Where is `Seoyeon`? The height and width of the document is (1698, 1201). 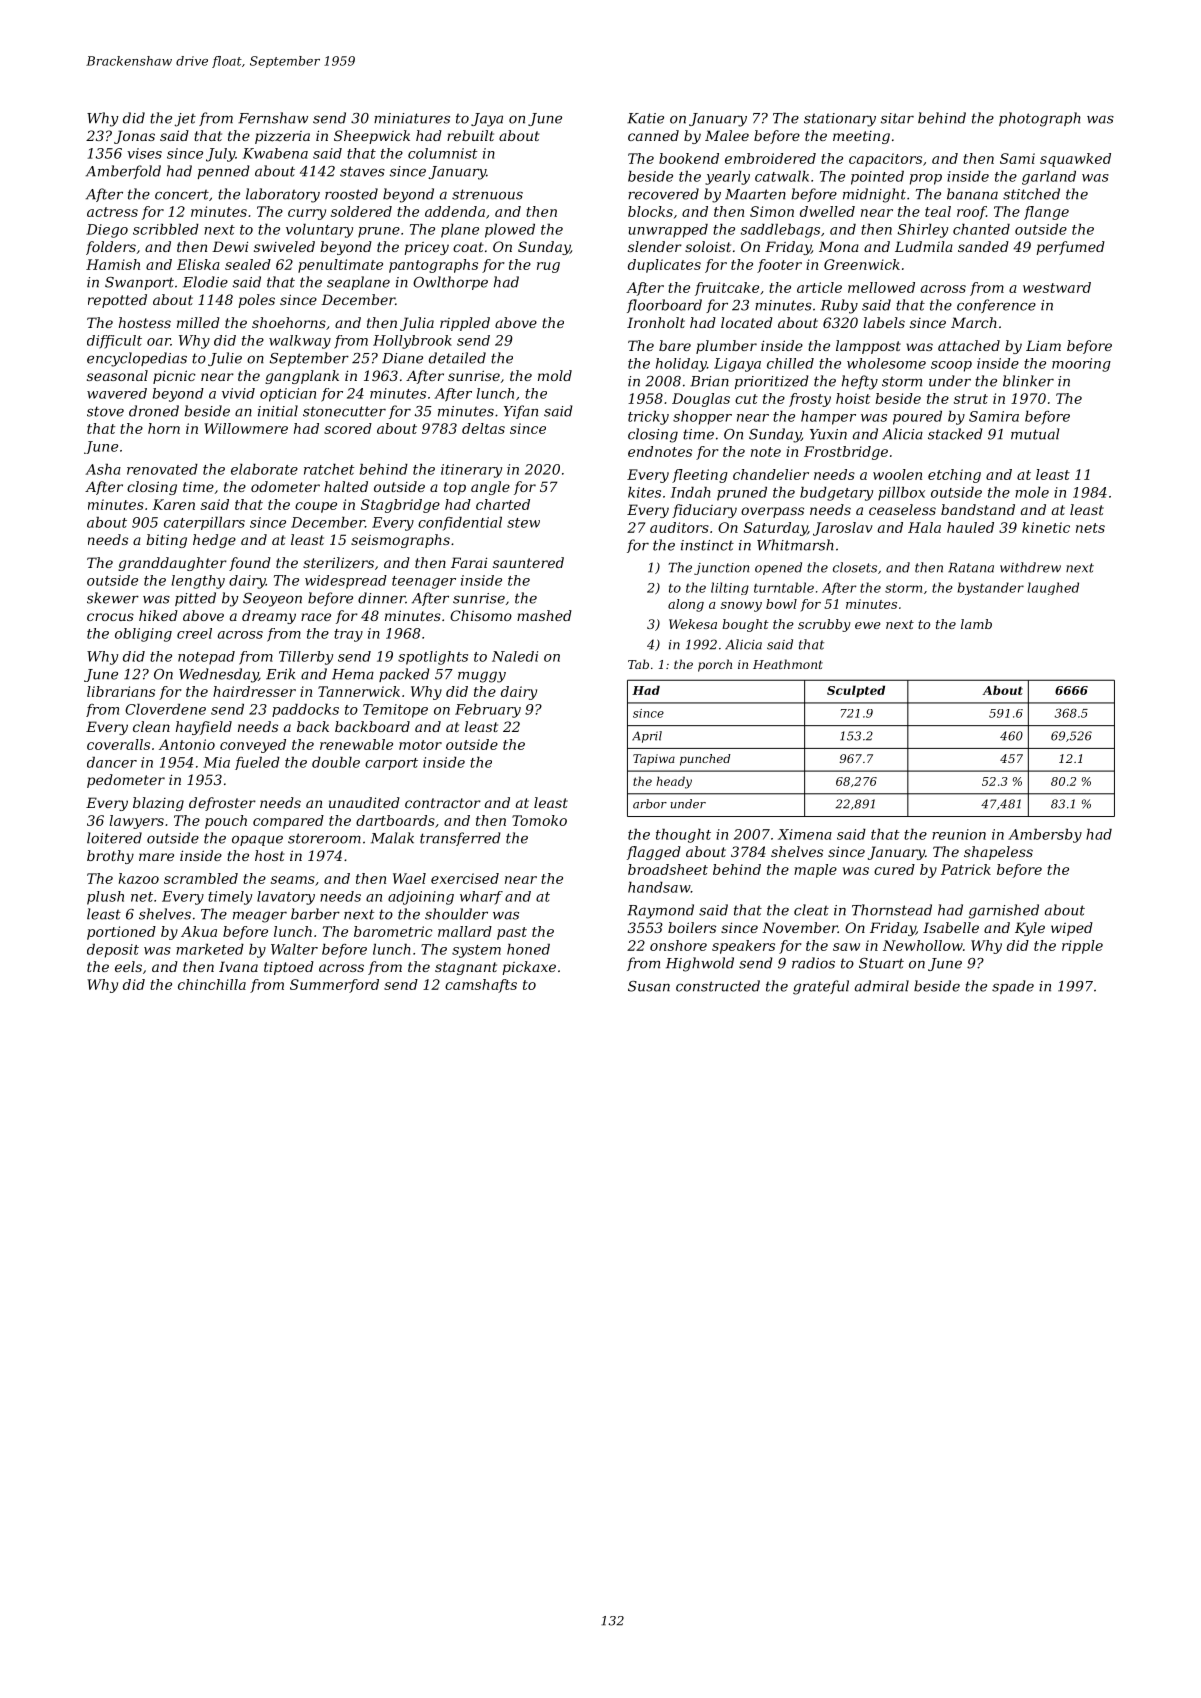
Seoyeon is located at coordinates (272, 600).
